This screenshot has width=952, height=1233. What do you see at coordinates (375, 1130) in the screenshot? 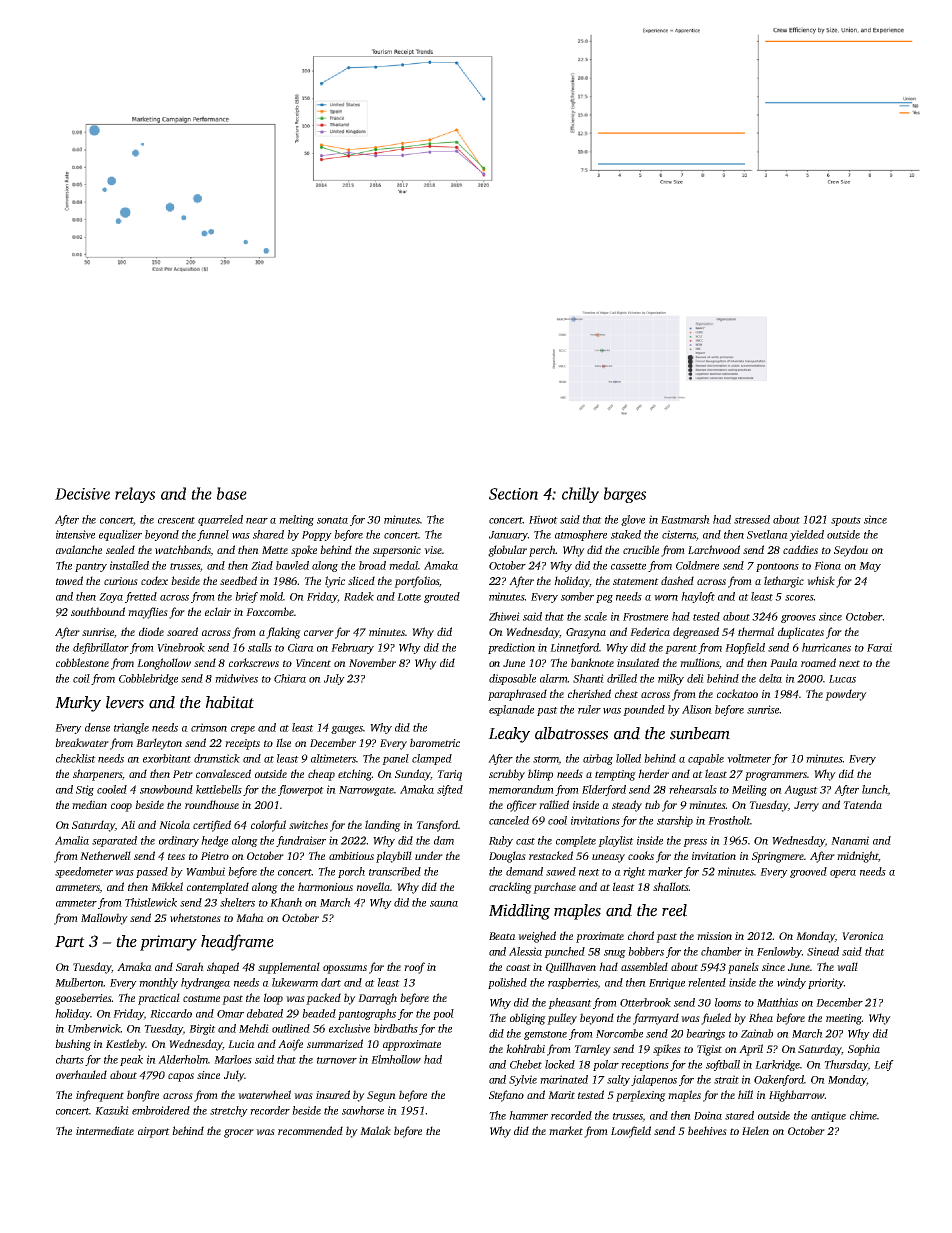
I see `Malak` at bounding box center [375, 1130].
